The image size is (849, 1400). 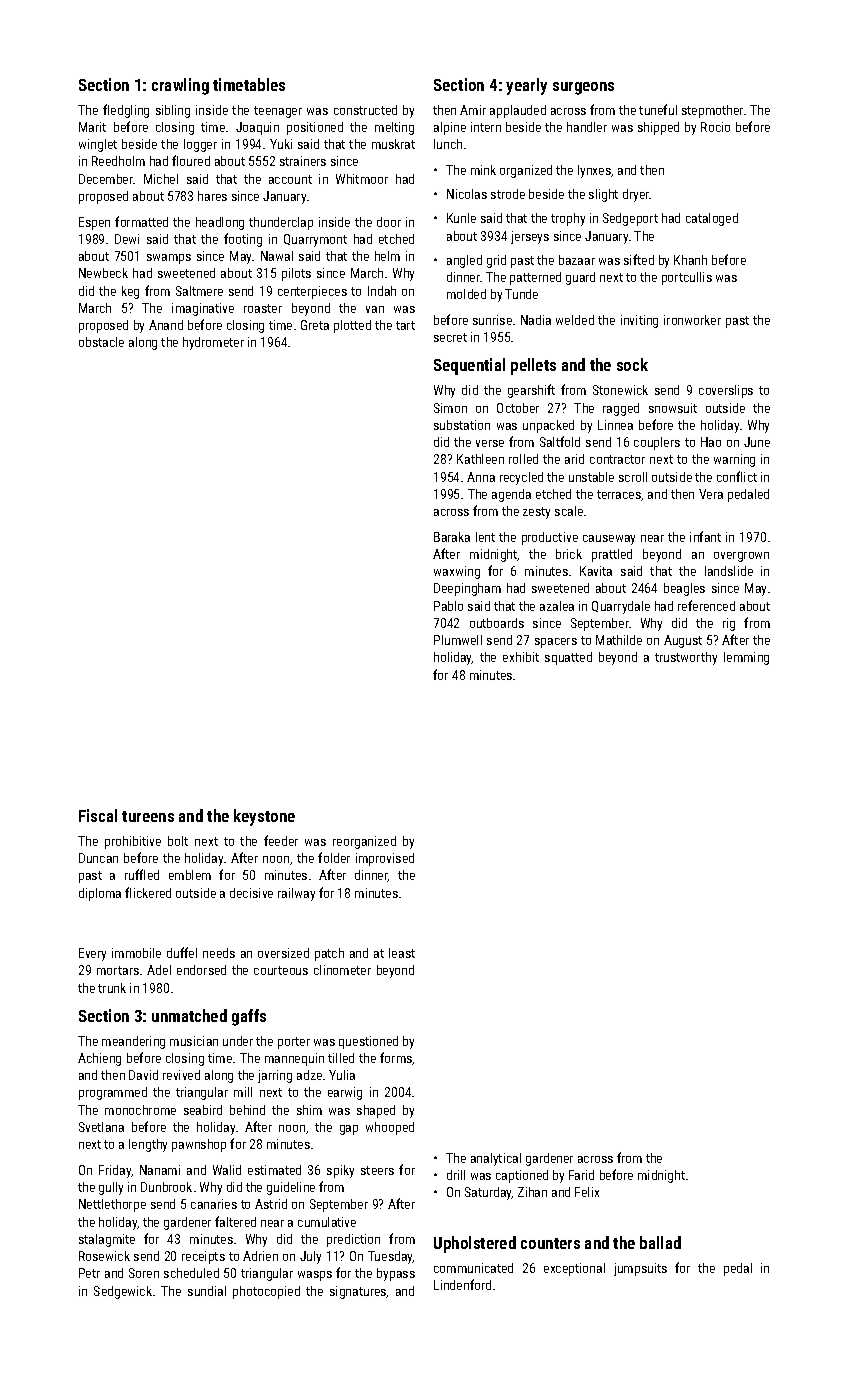 What do you see at coordinates (264, 817) in the screenshot?
I see `keystone` at bounding box center [264, 817].
